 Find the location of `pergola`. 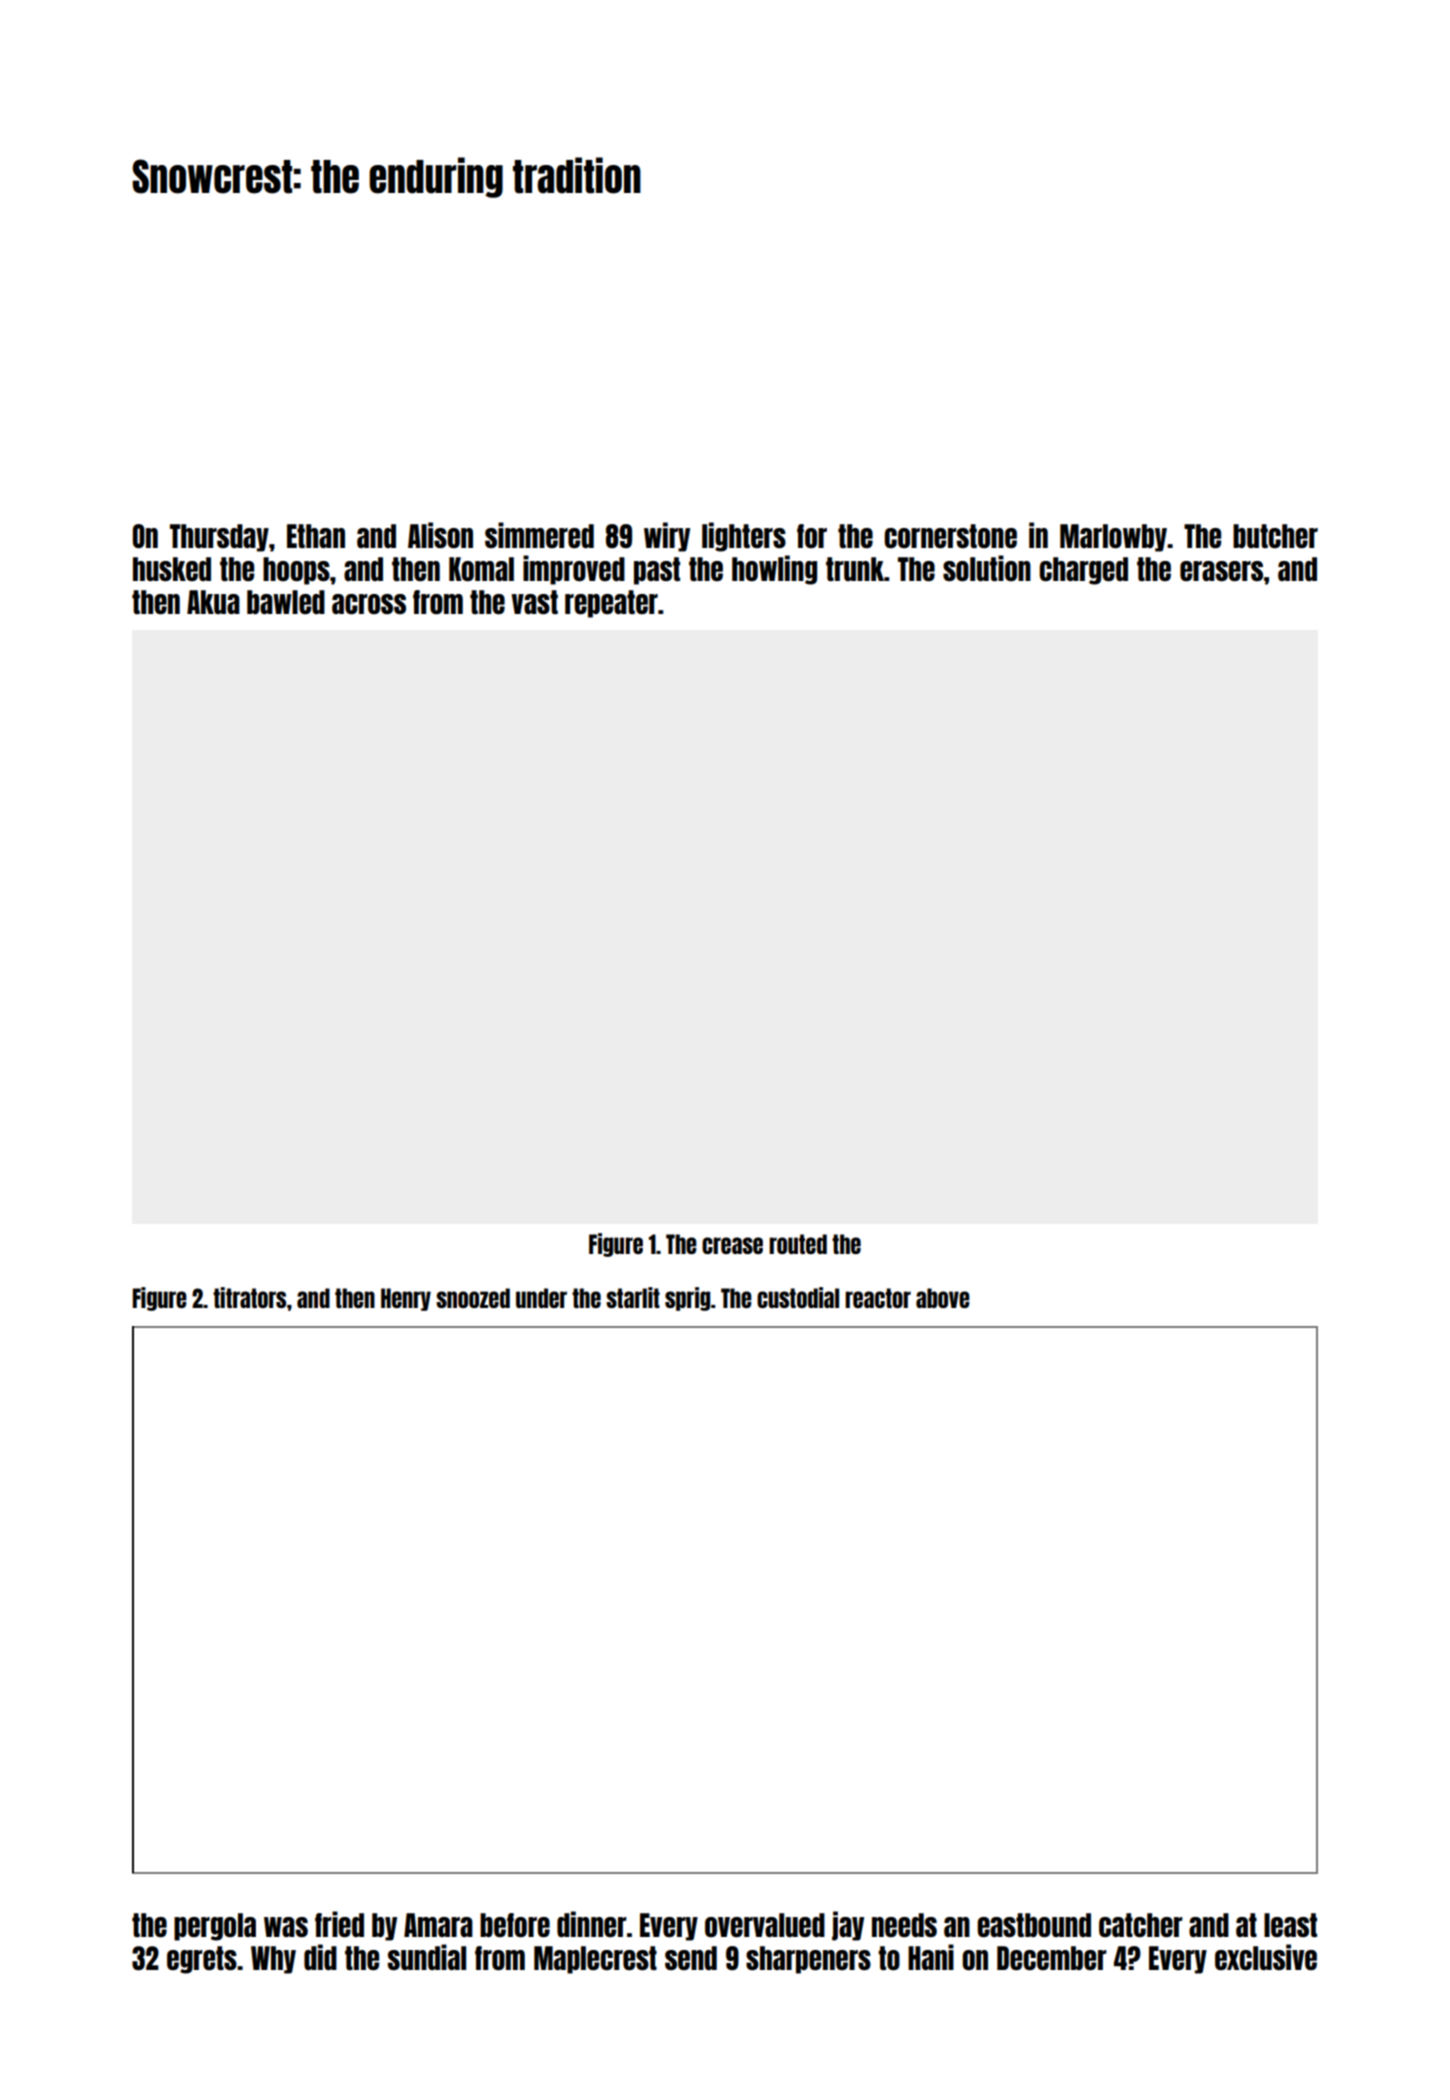

pergola is located at coordinates (215, 1927).
